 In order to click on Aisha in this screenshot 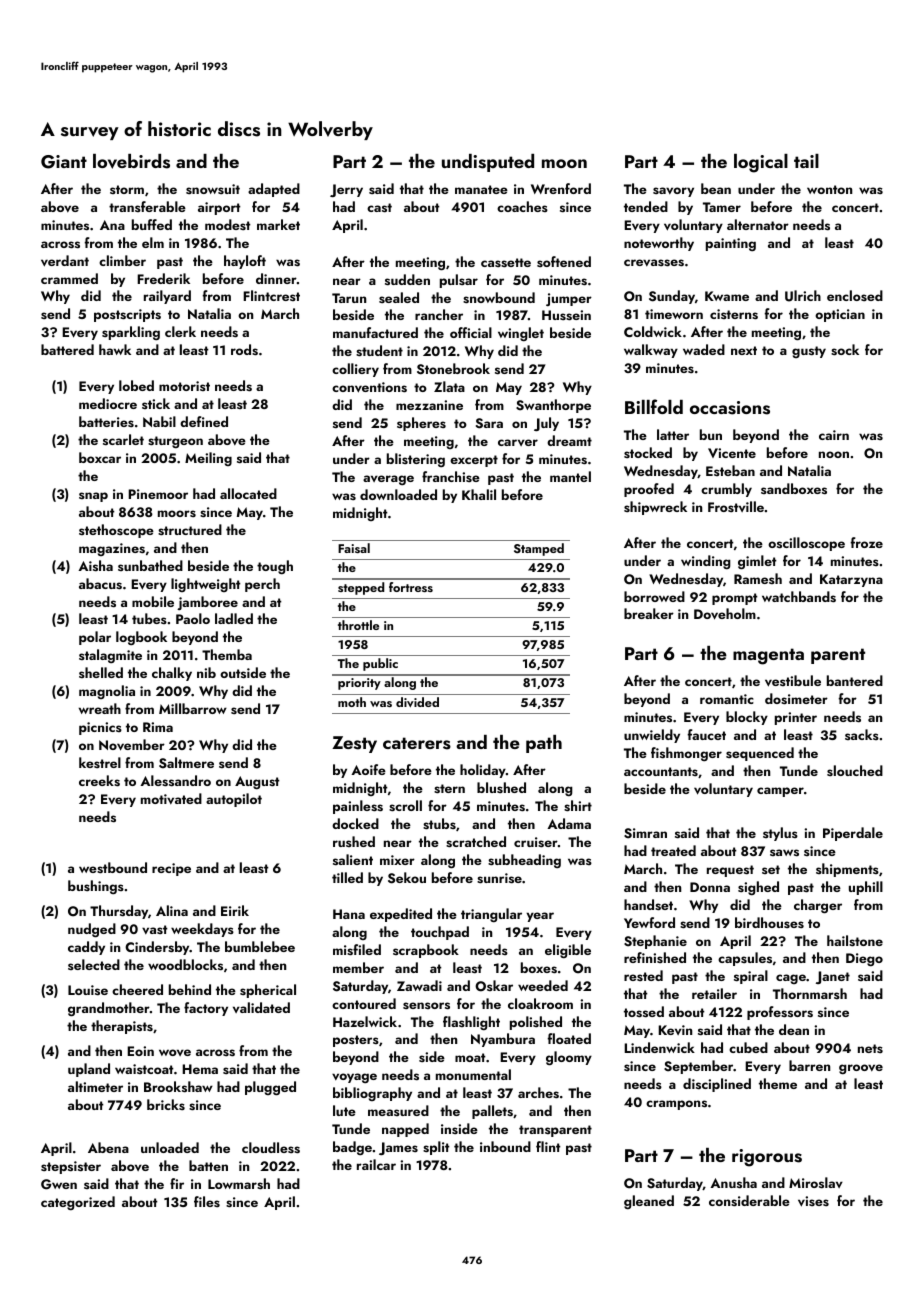, I will do `click(95, 565)`.
